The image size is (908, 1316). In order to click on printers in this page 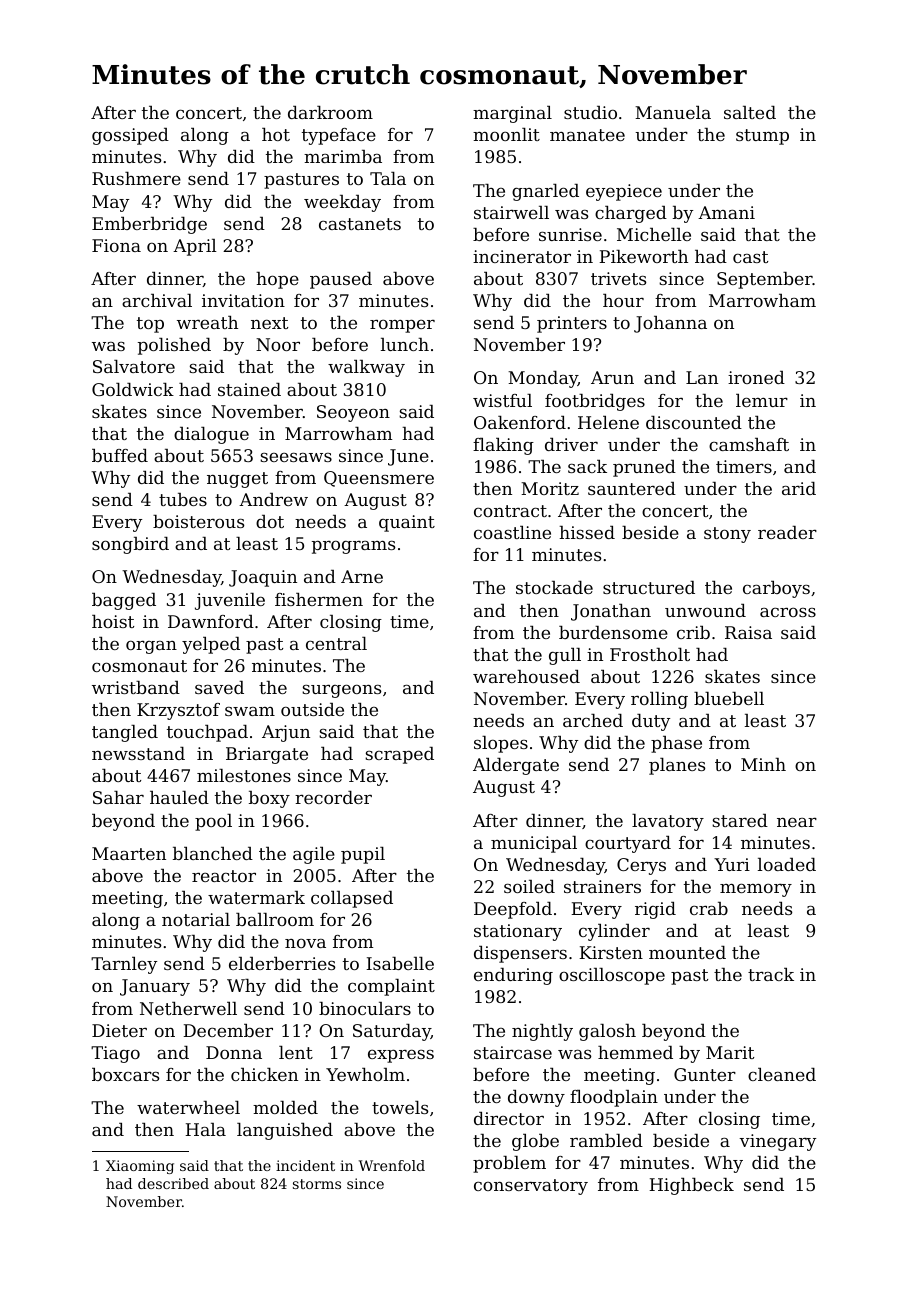, I will do `click(572, 324)`.
